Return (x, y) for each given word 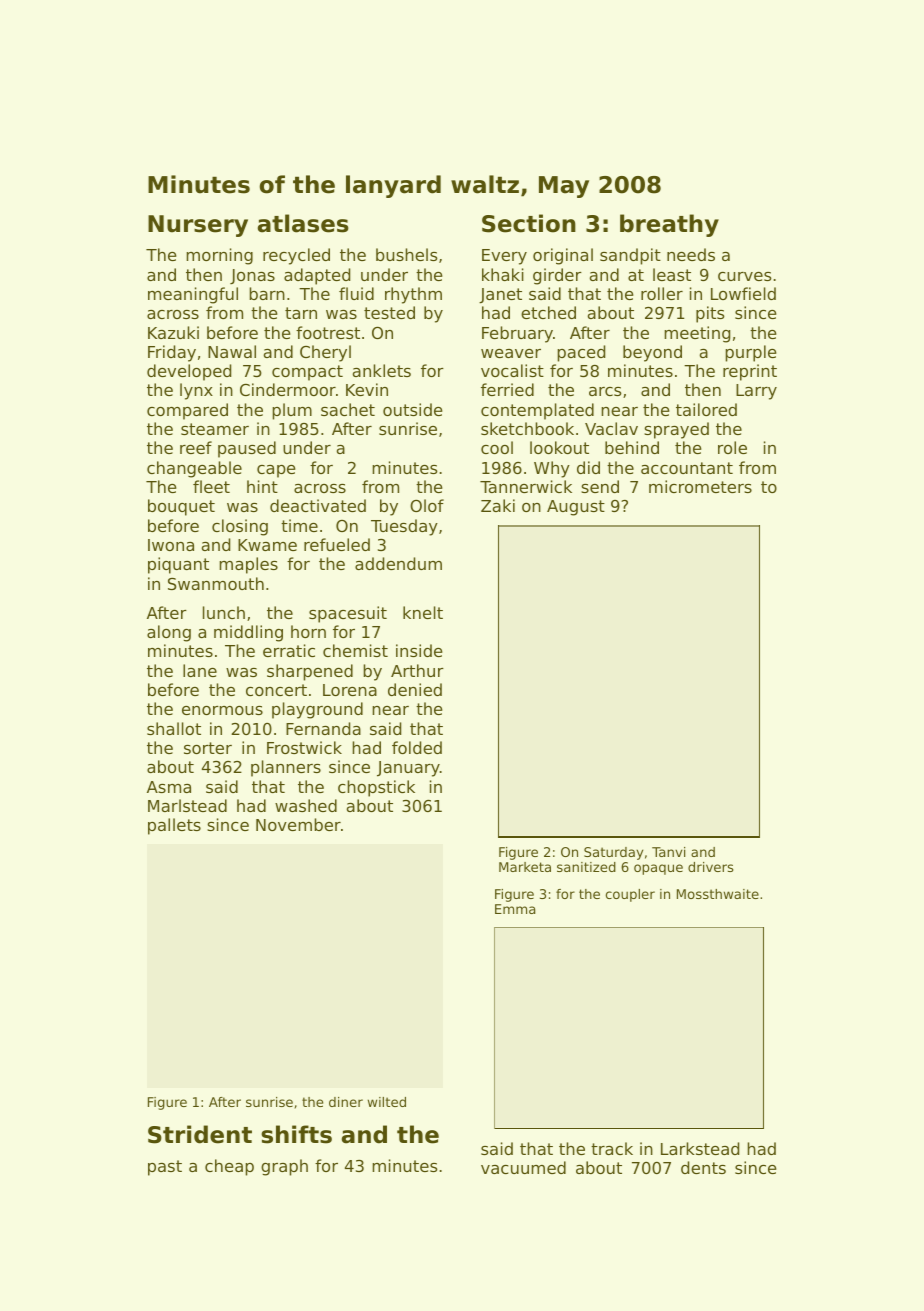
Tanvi (668, 852)
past (165, 1168)
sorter (208, 748)
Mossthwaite (718, 894)
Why (552, 469)
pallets (174, 826)
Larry (756, 392)
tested (389, 312)
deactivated (318, 505)
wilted (387, 1102)
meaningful (193, 295)
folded (417, 747)
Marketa (525, 867)
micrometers (700, 486)
